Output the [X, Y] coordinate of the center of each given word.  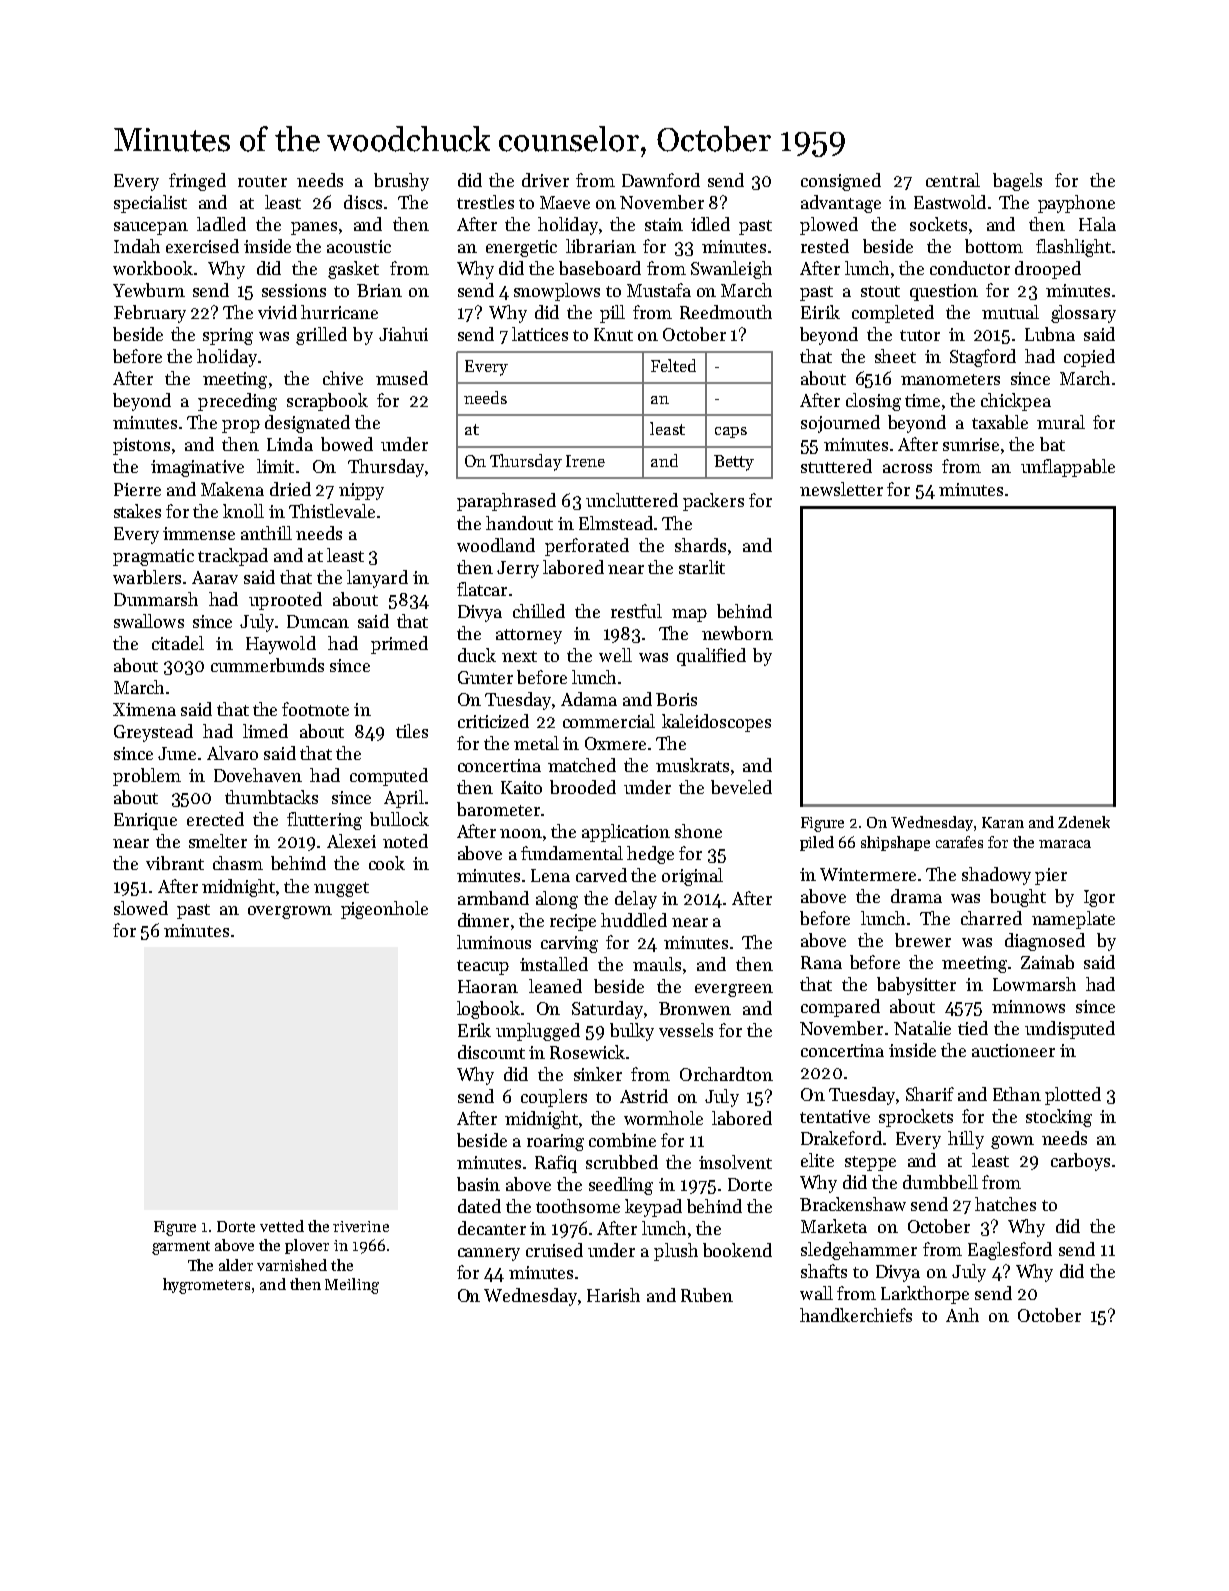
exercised [202, 246]
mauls [657, 964]
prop [241, 426]
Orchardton [726, 1074]
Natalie [922, 1028]
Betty [734, 463]
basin [478, 1184]
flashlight [1073, 248]
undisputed [1070, 1030]
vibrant [175, 863]
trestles [485, 202]
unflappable [1068, 468]
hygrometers [206, 1286]
